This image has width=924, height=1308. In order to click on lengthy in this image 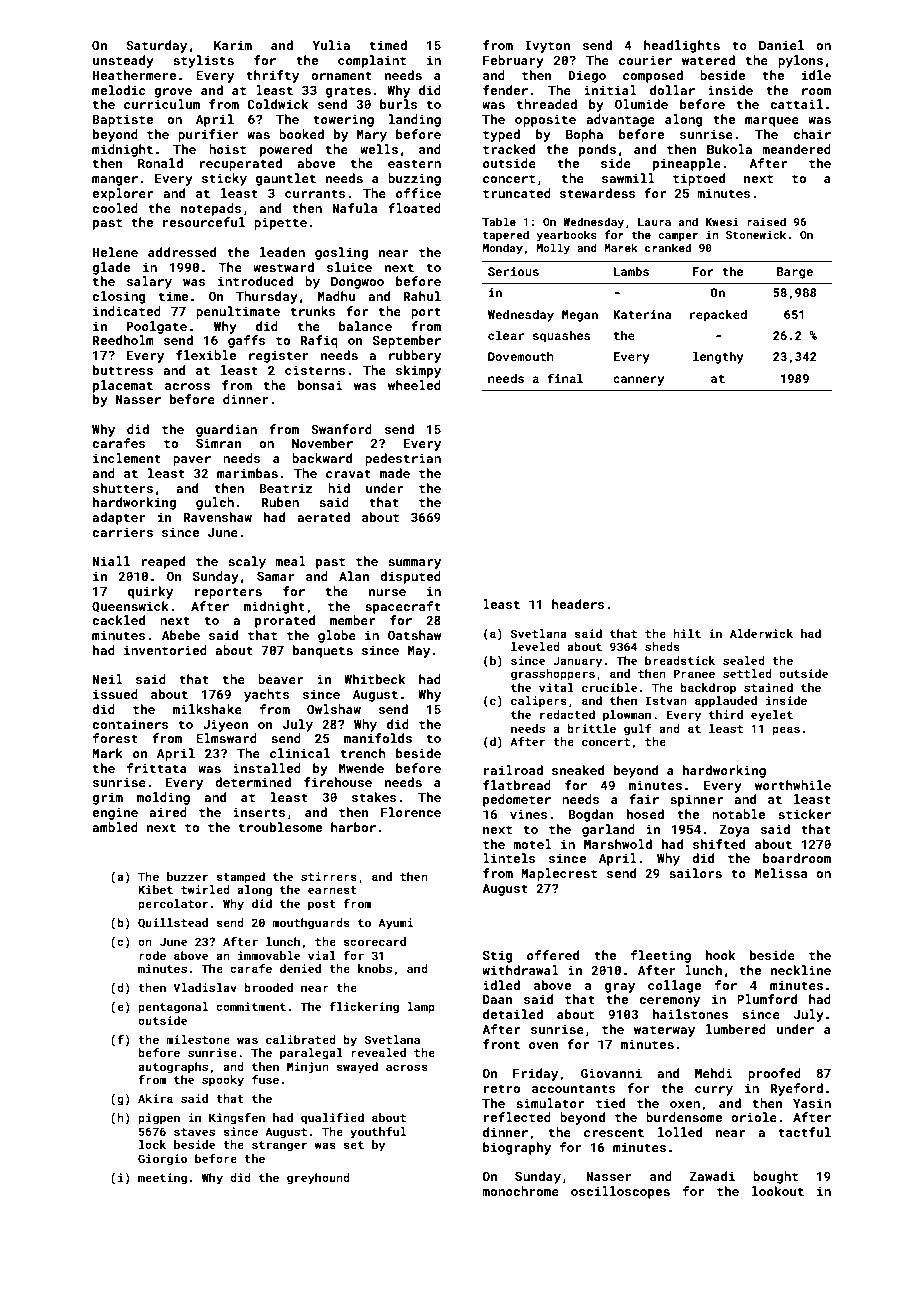, I will do `click(718, 357)`.
